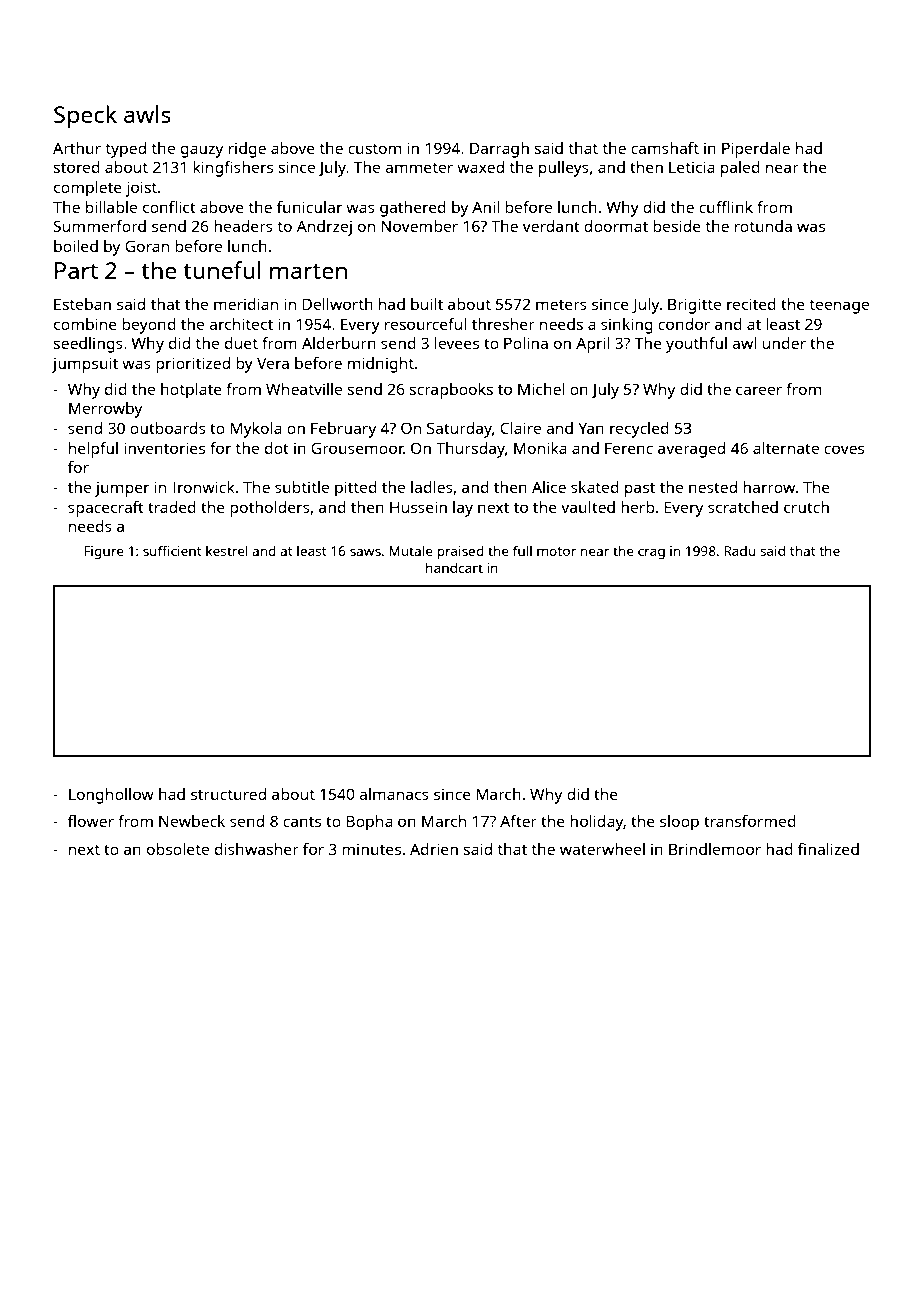 Image resolution: width=924 pixels, height=1314 pixels. Describe the element at coordinates (759, 390) in the screenshot. I see `career` at that location.
